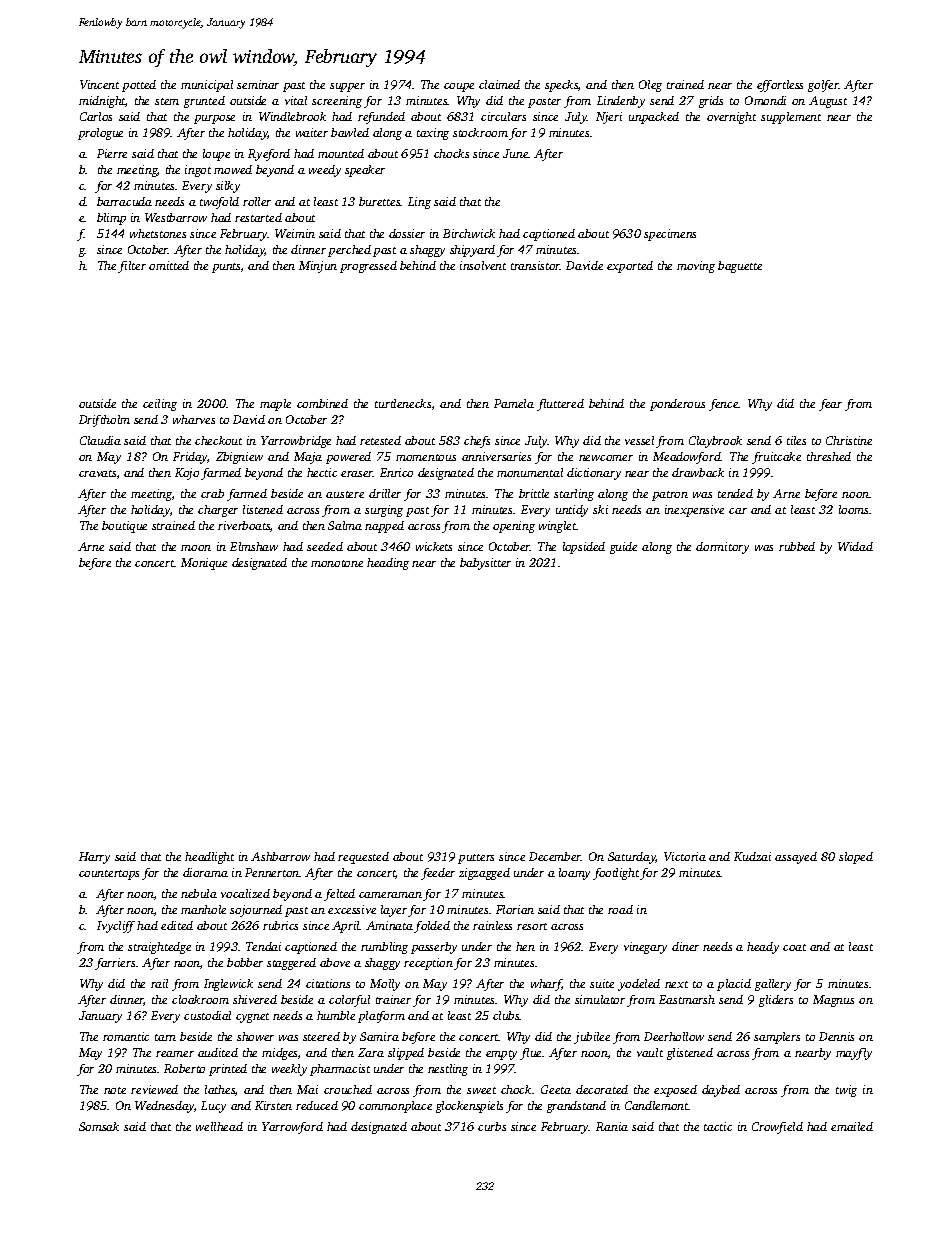  Describe the element at coordinates (535, 265) in the screenshot. I see `transistor` at that location.
